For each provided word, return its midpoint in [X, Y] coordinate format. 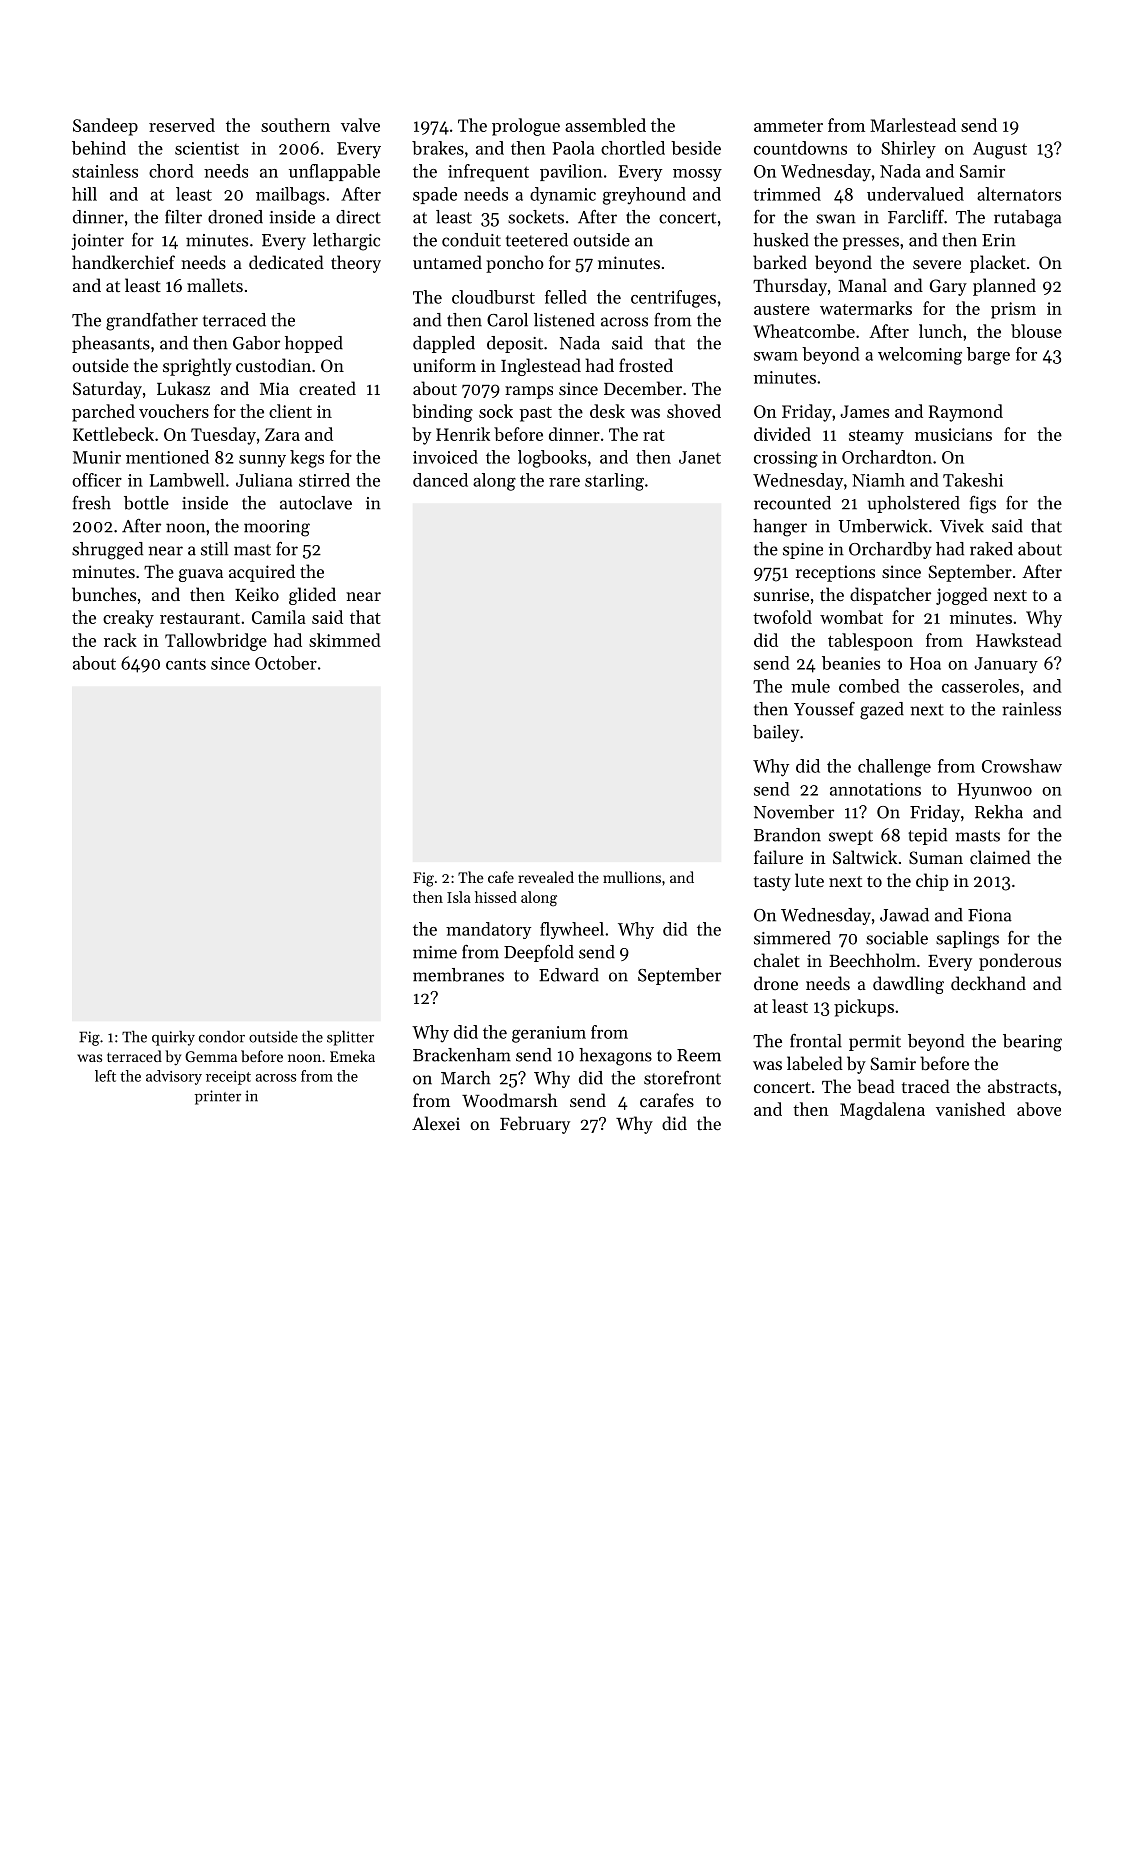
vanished [970, 1109]
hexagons [615, 1057]
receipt [228, 1078]
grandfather [152, 322]
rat [654, 435]
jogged [962, 596]
